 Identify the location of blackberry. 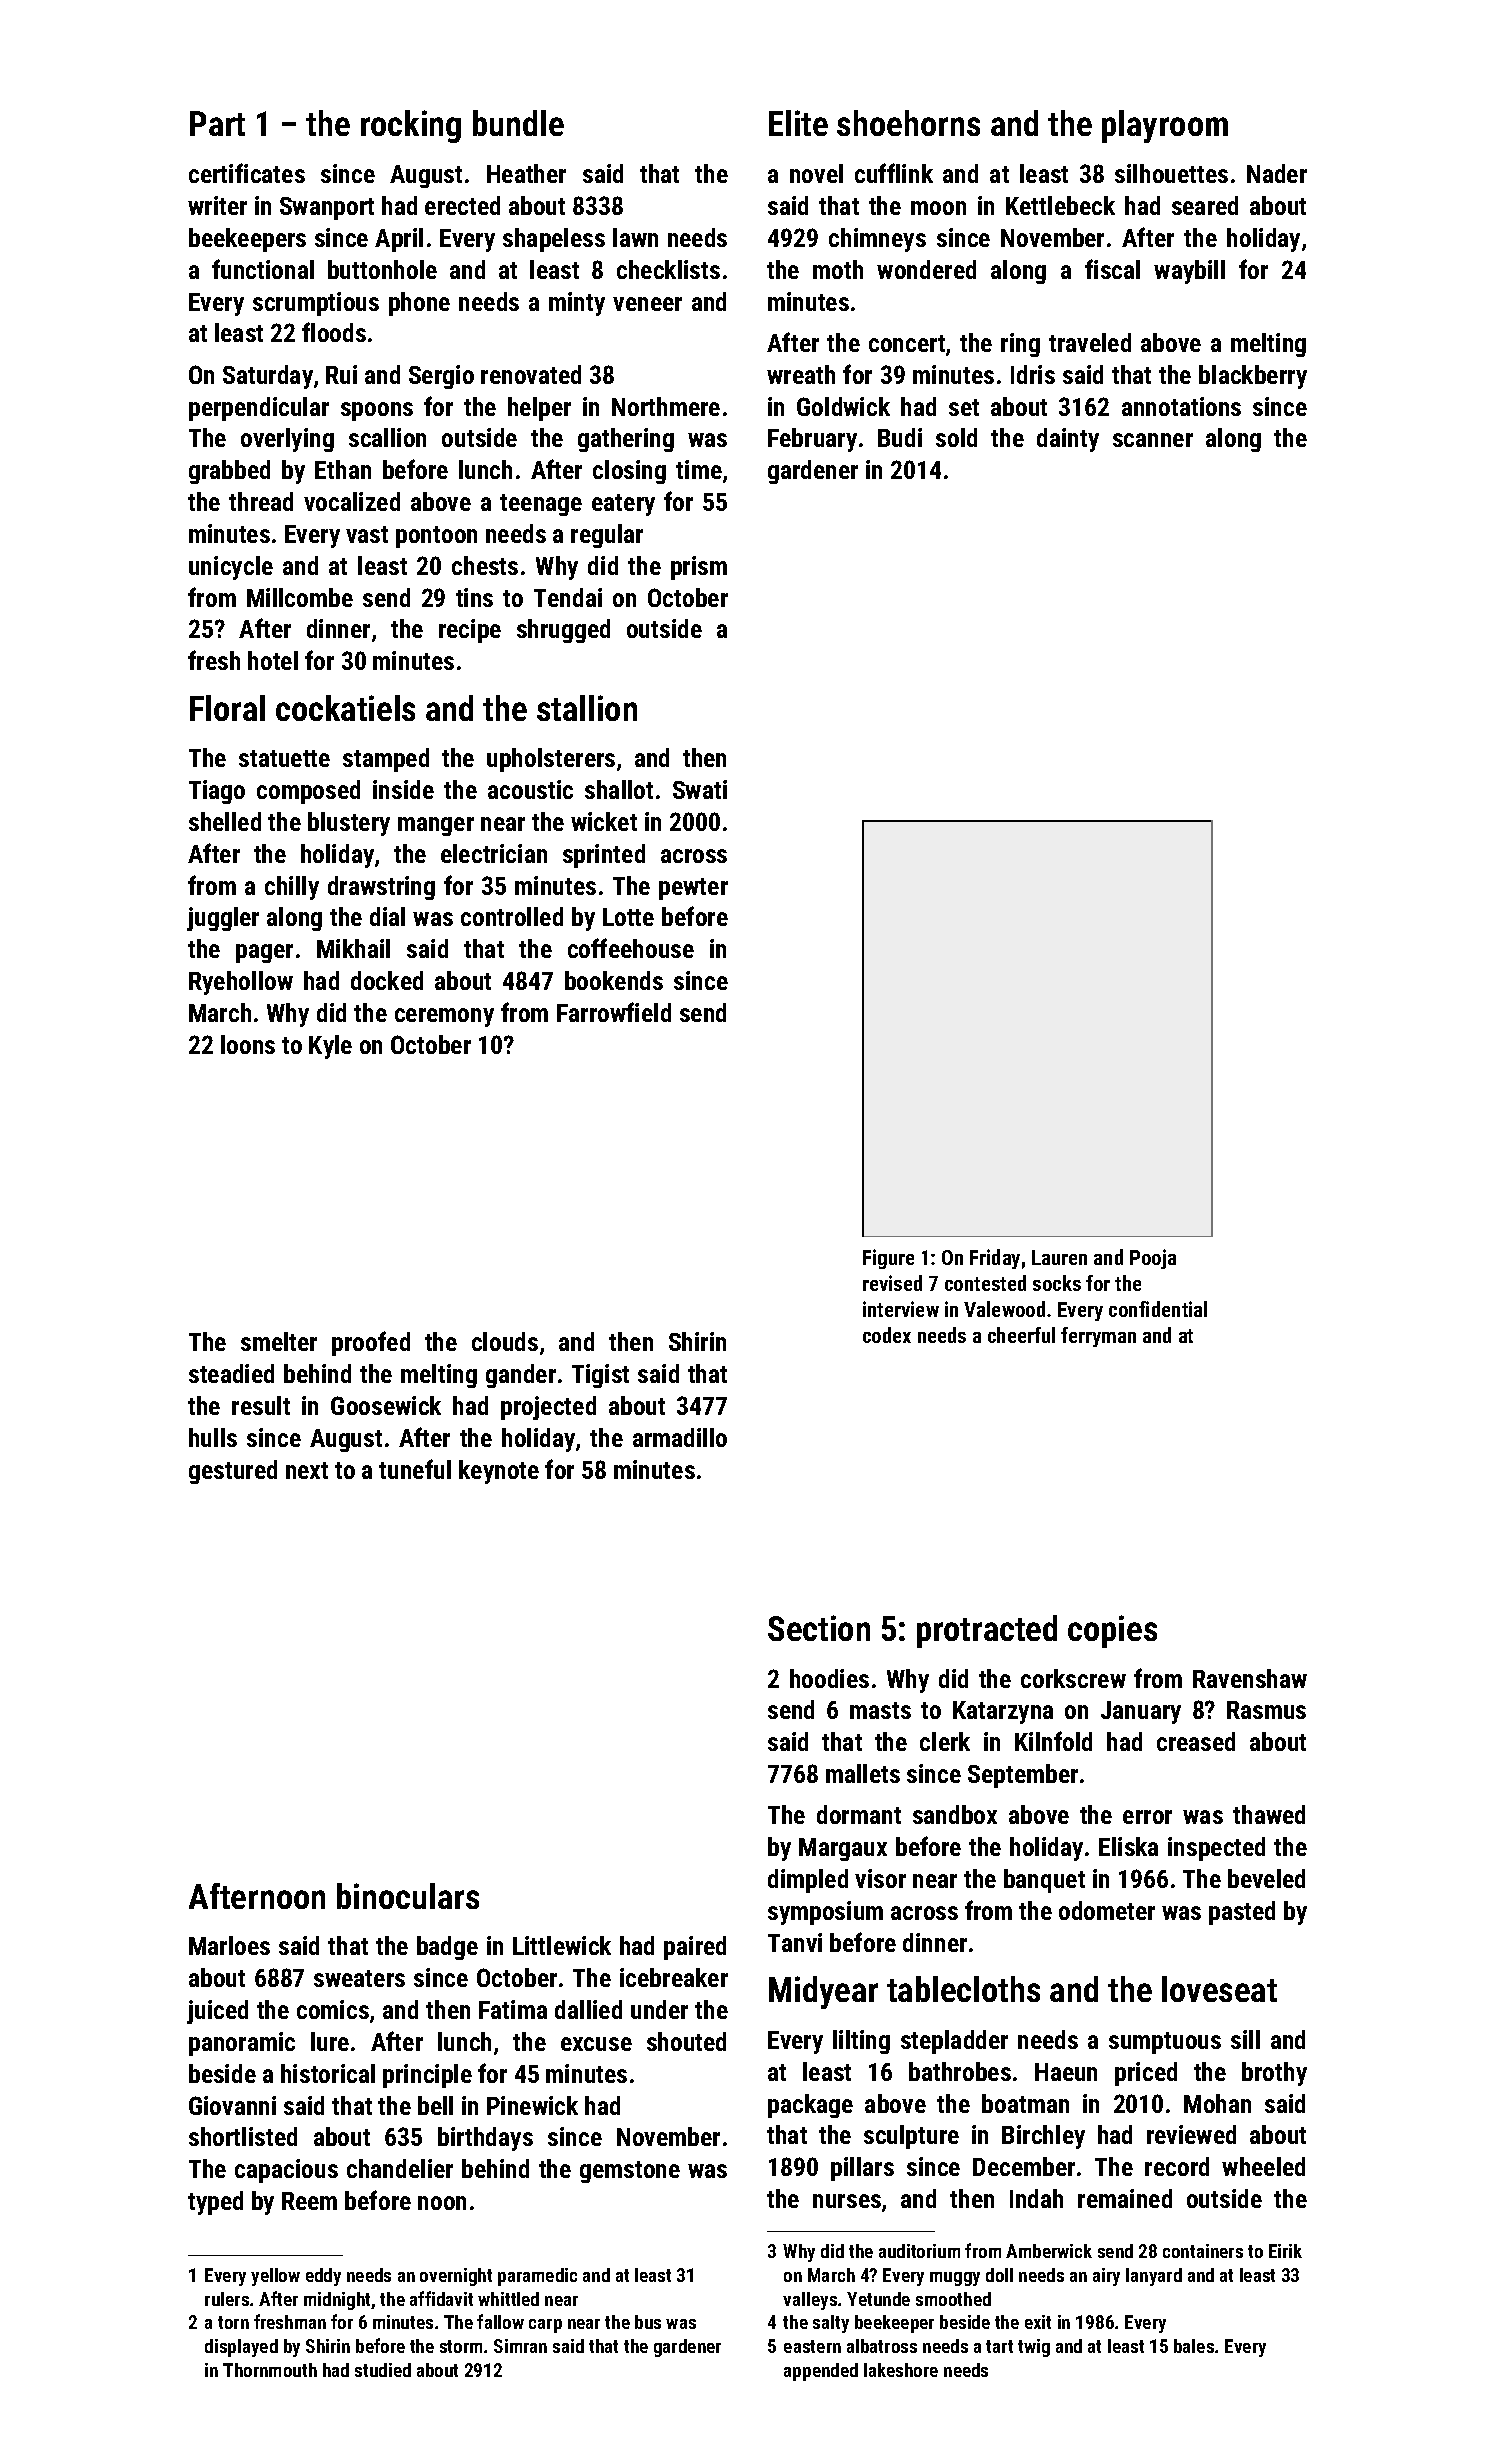
(1253, 377).
